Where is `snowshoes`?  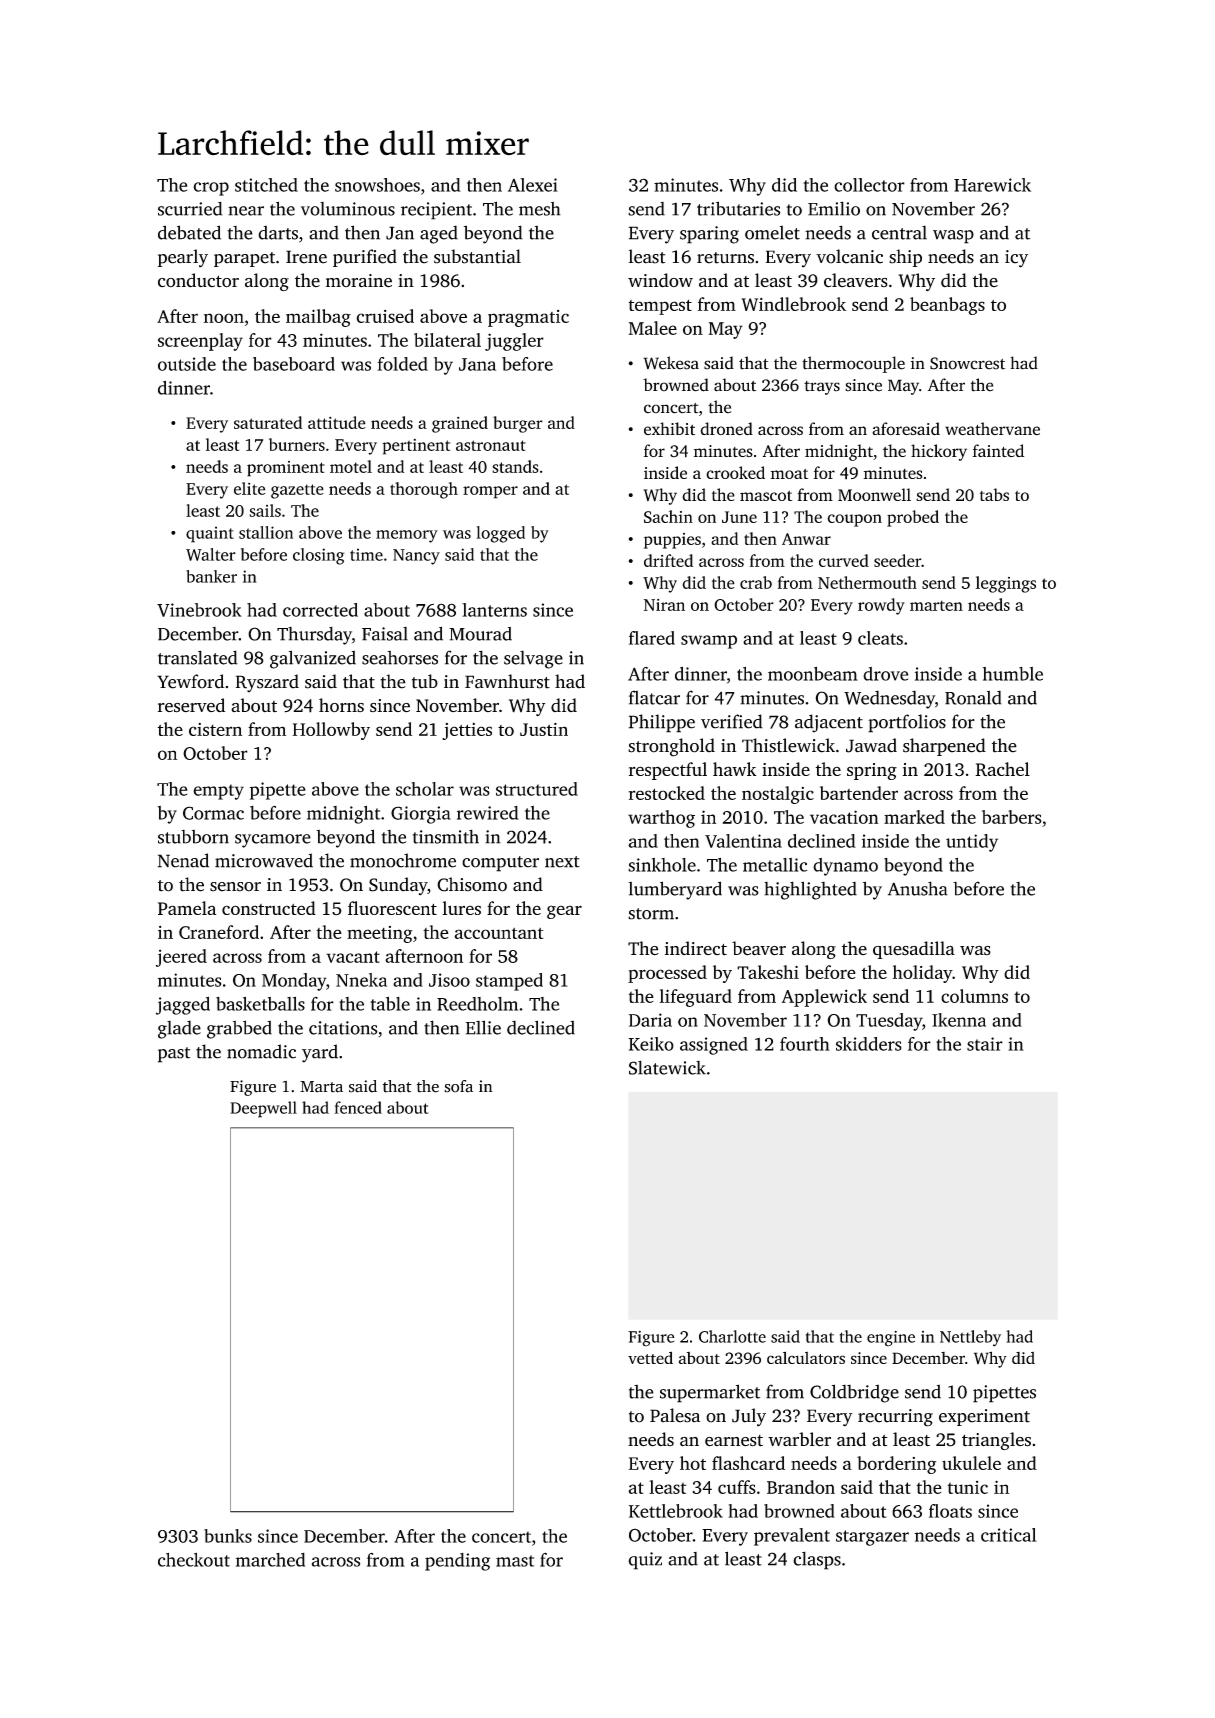
snowshoes is located at coordinates (377, 185).
